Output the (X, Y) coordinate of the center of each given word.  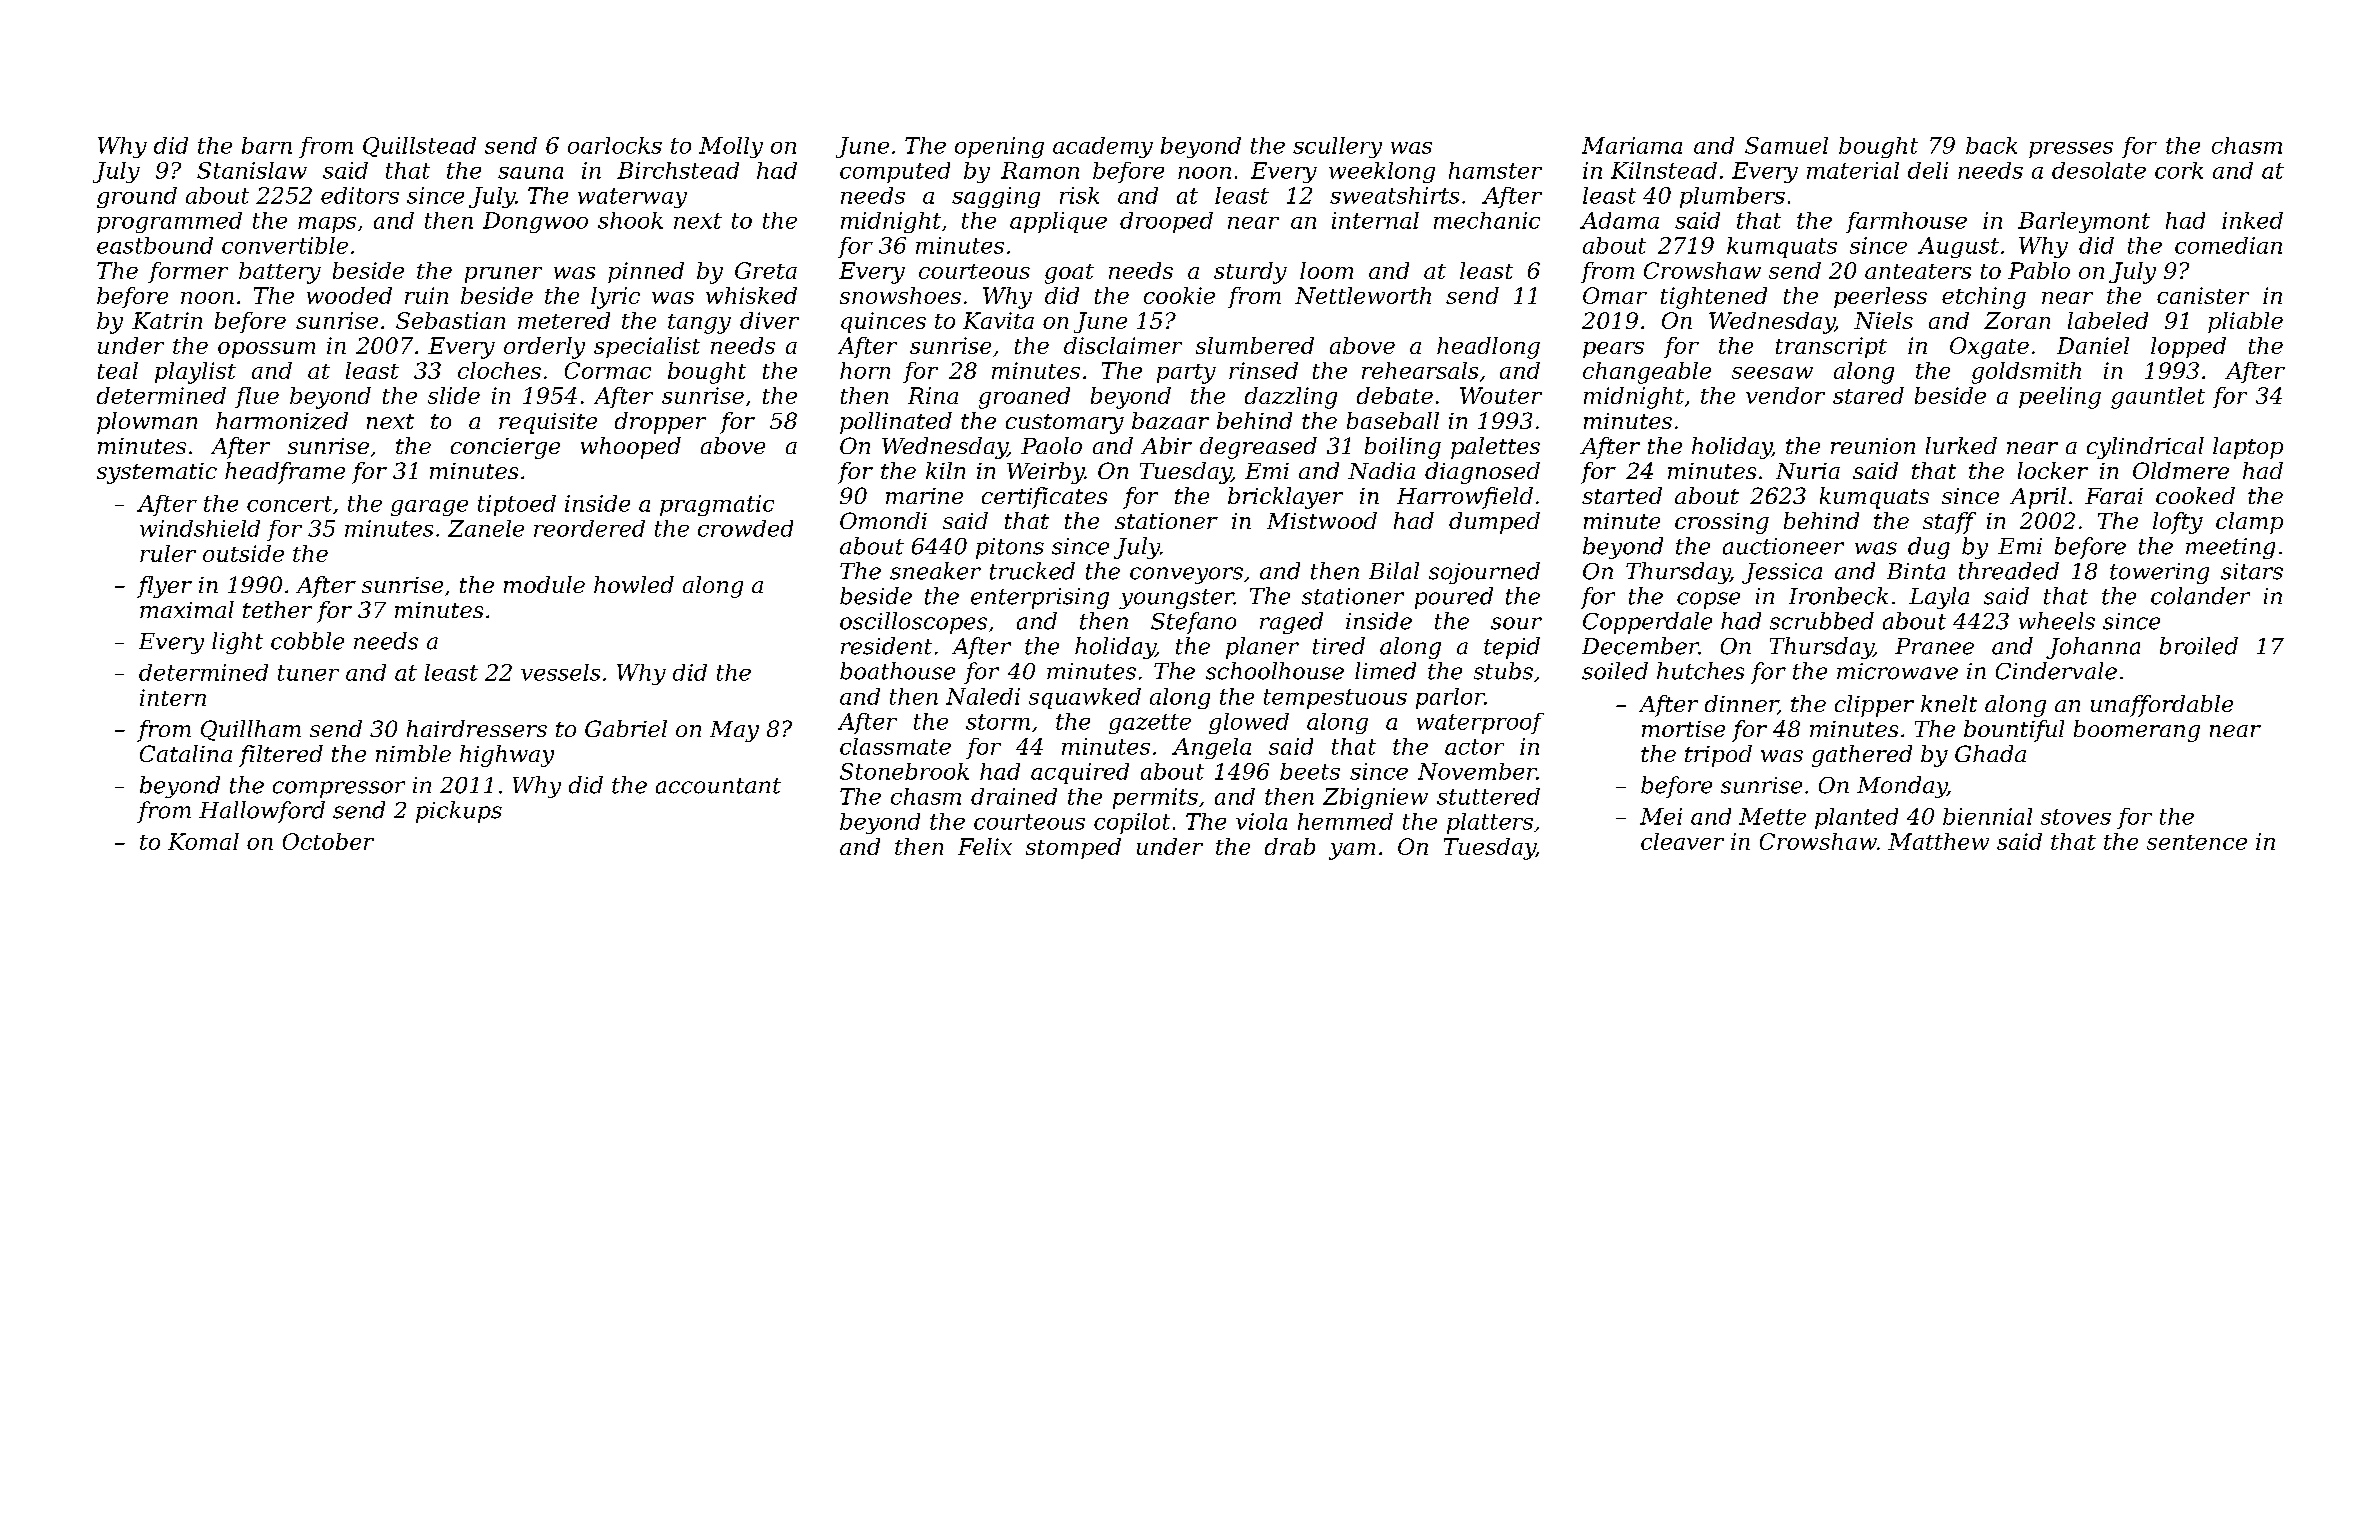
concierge (505, 448)
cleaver (1682, 841)
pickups (459, 812)
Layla (1939, 598)
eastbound (155, 245)
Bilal (1394, 571)
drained (1014, 796)
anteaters (1918, 271)
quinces (883, 322)
